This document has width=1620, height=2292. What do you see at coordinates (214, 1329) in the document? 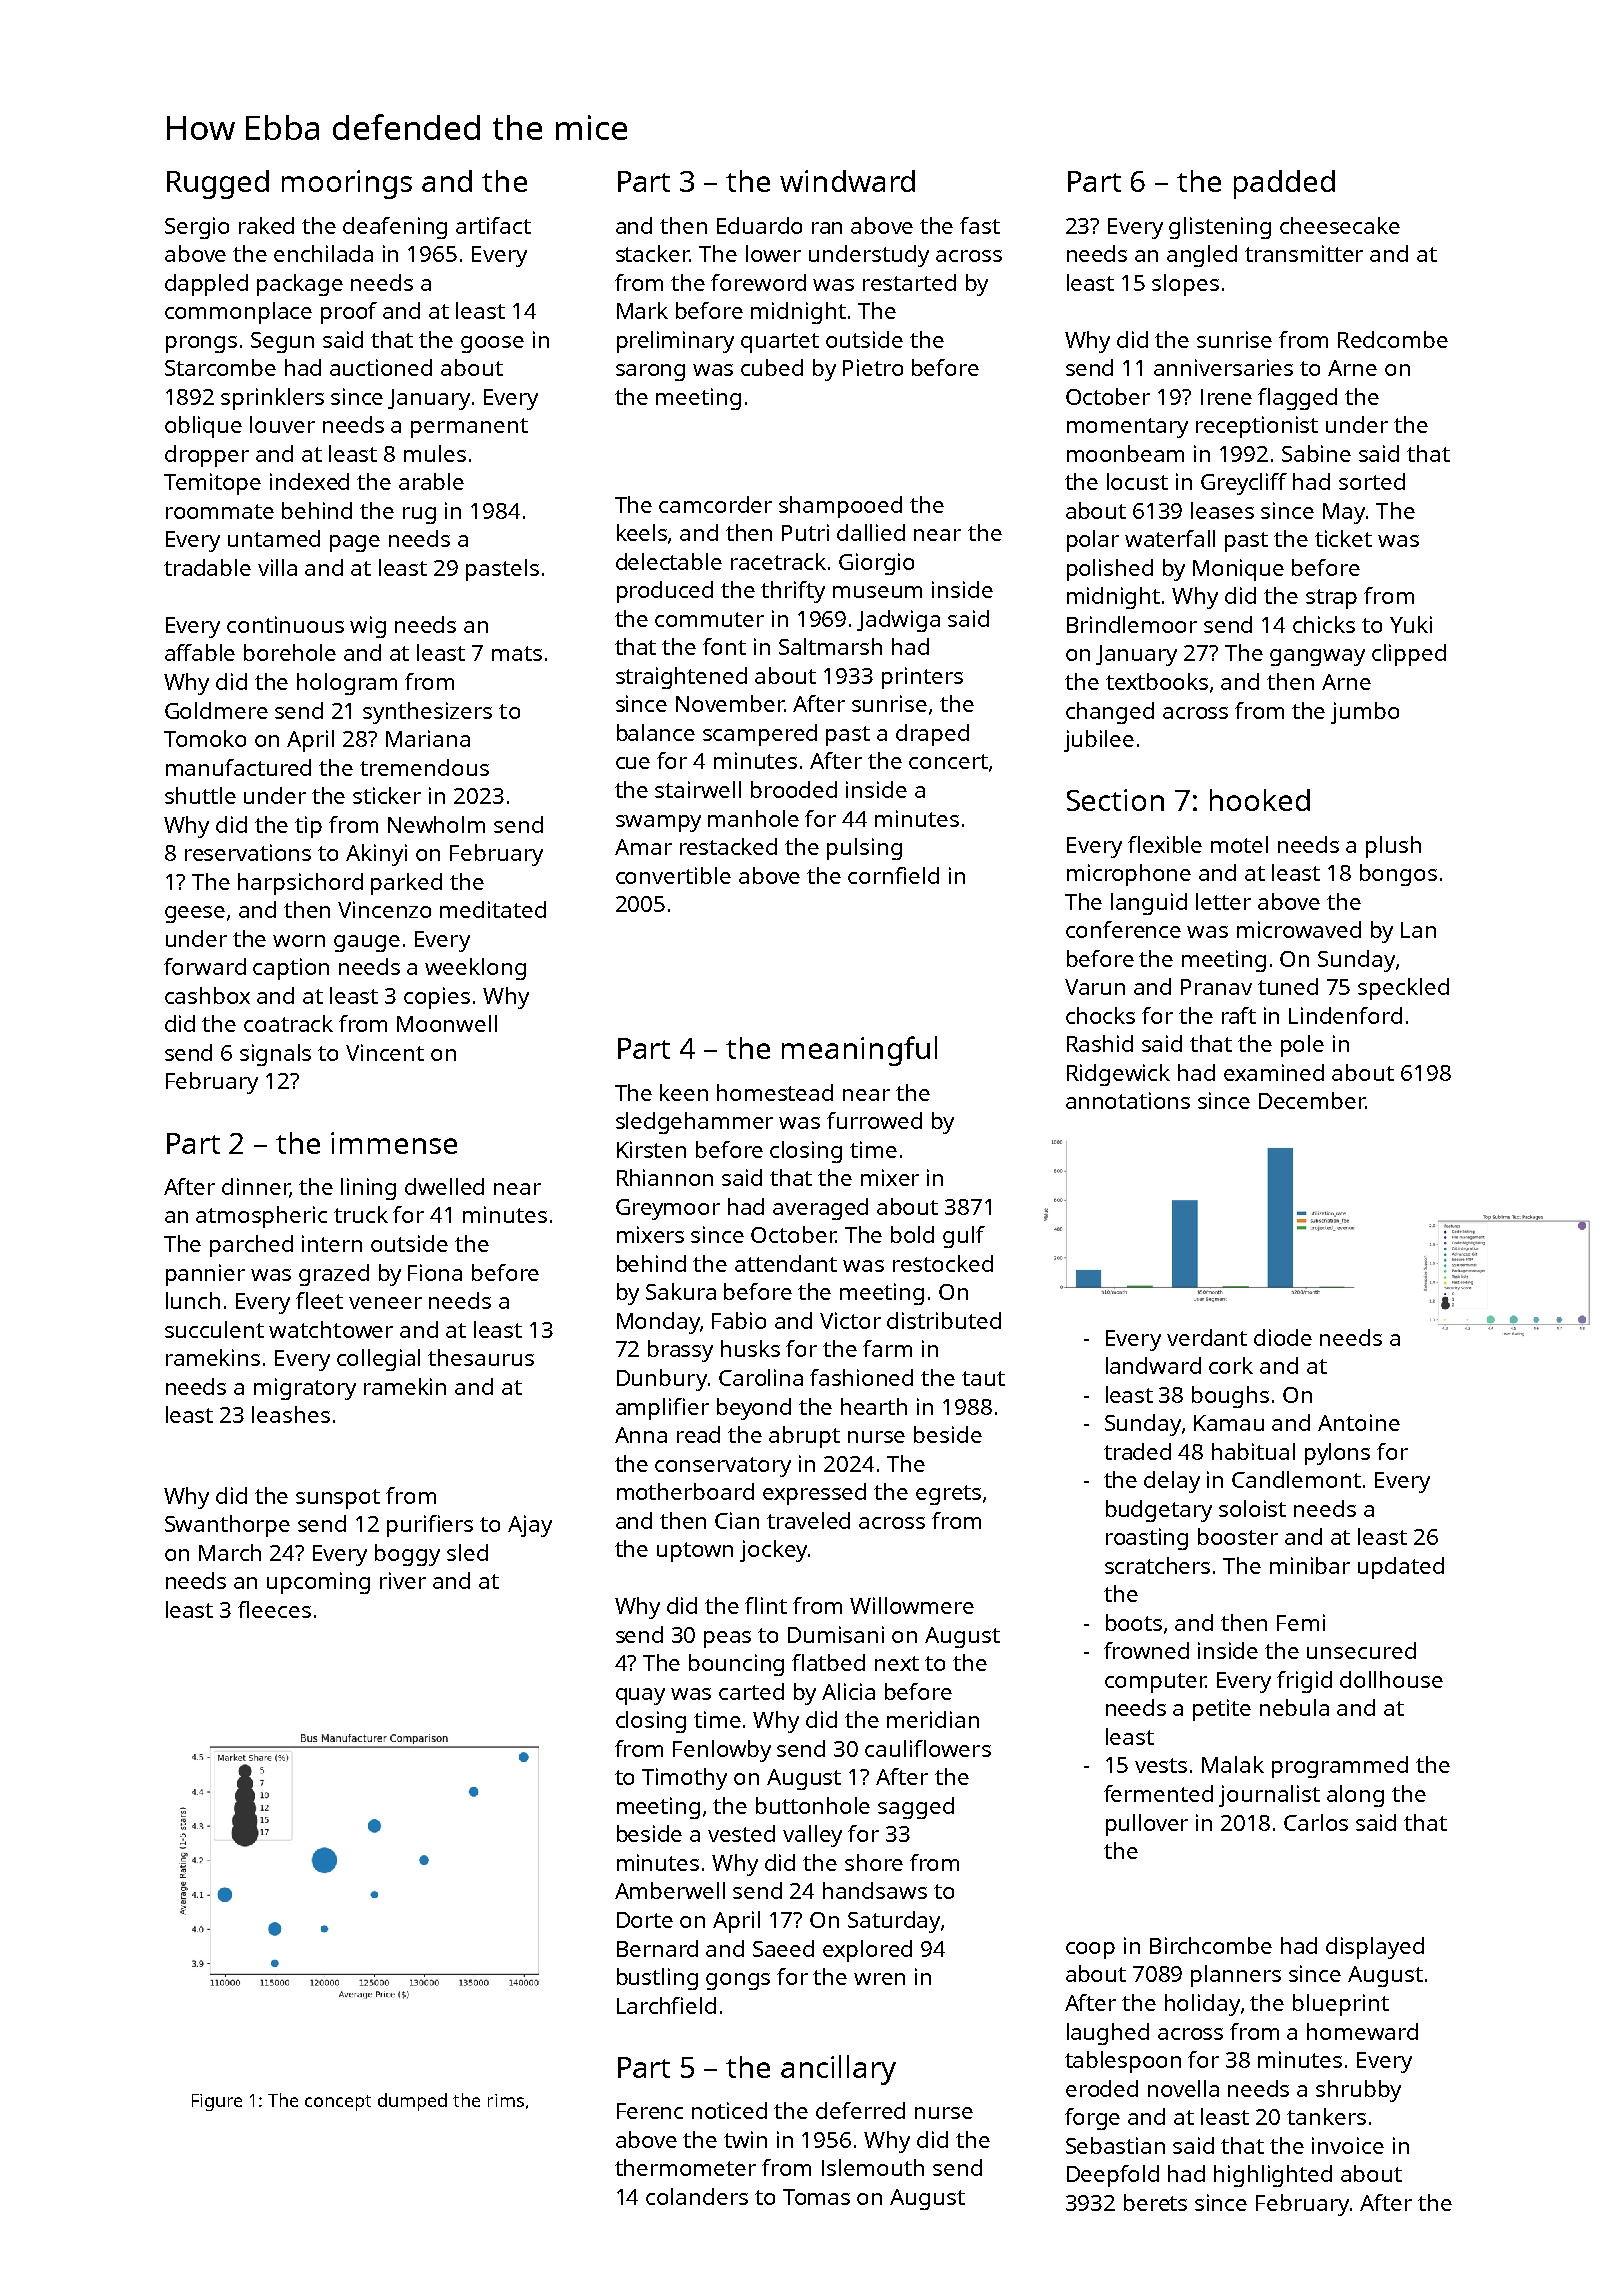
I see `succulent` at bounding box center [214, 1329].
